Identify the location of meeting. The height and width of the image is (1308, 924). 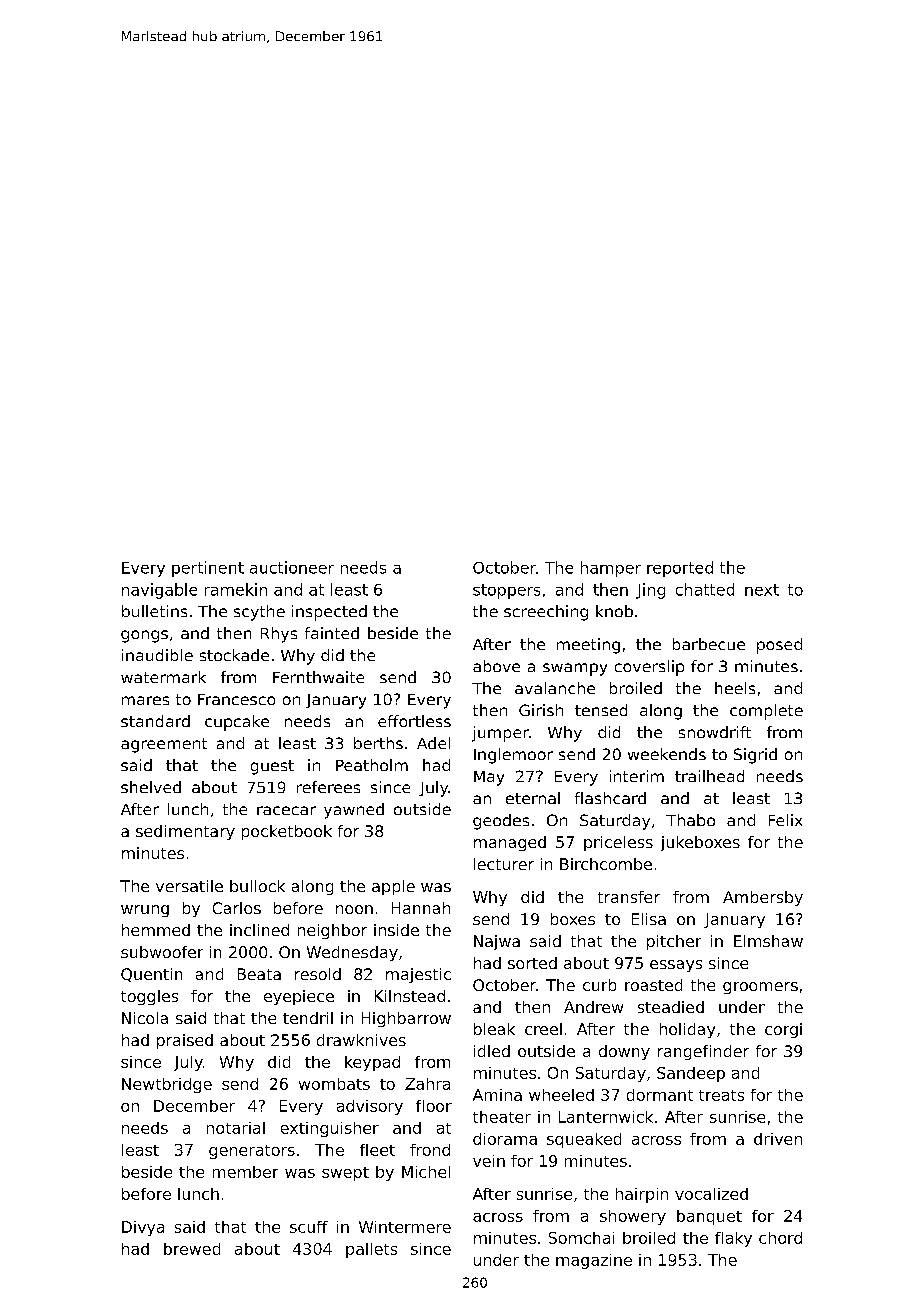
(588, 646).
